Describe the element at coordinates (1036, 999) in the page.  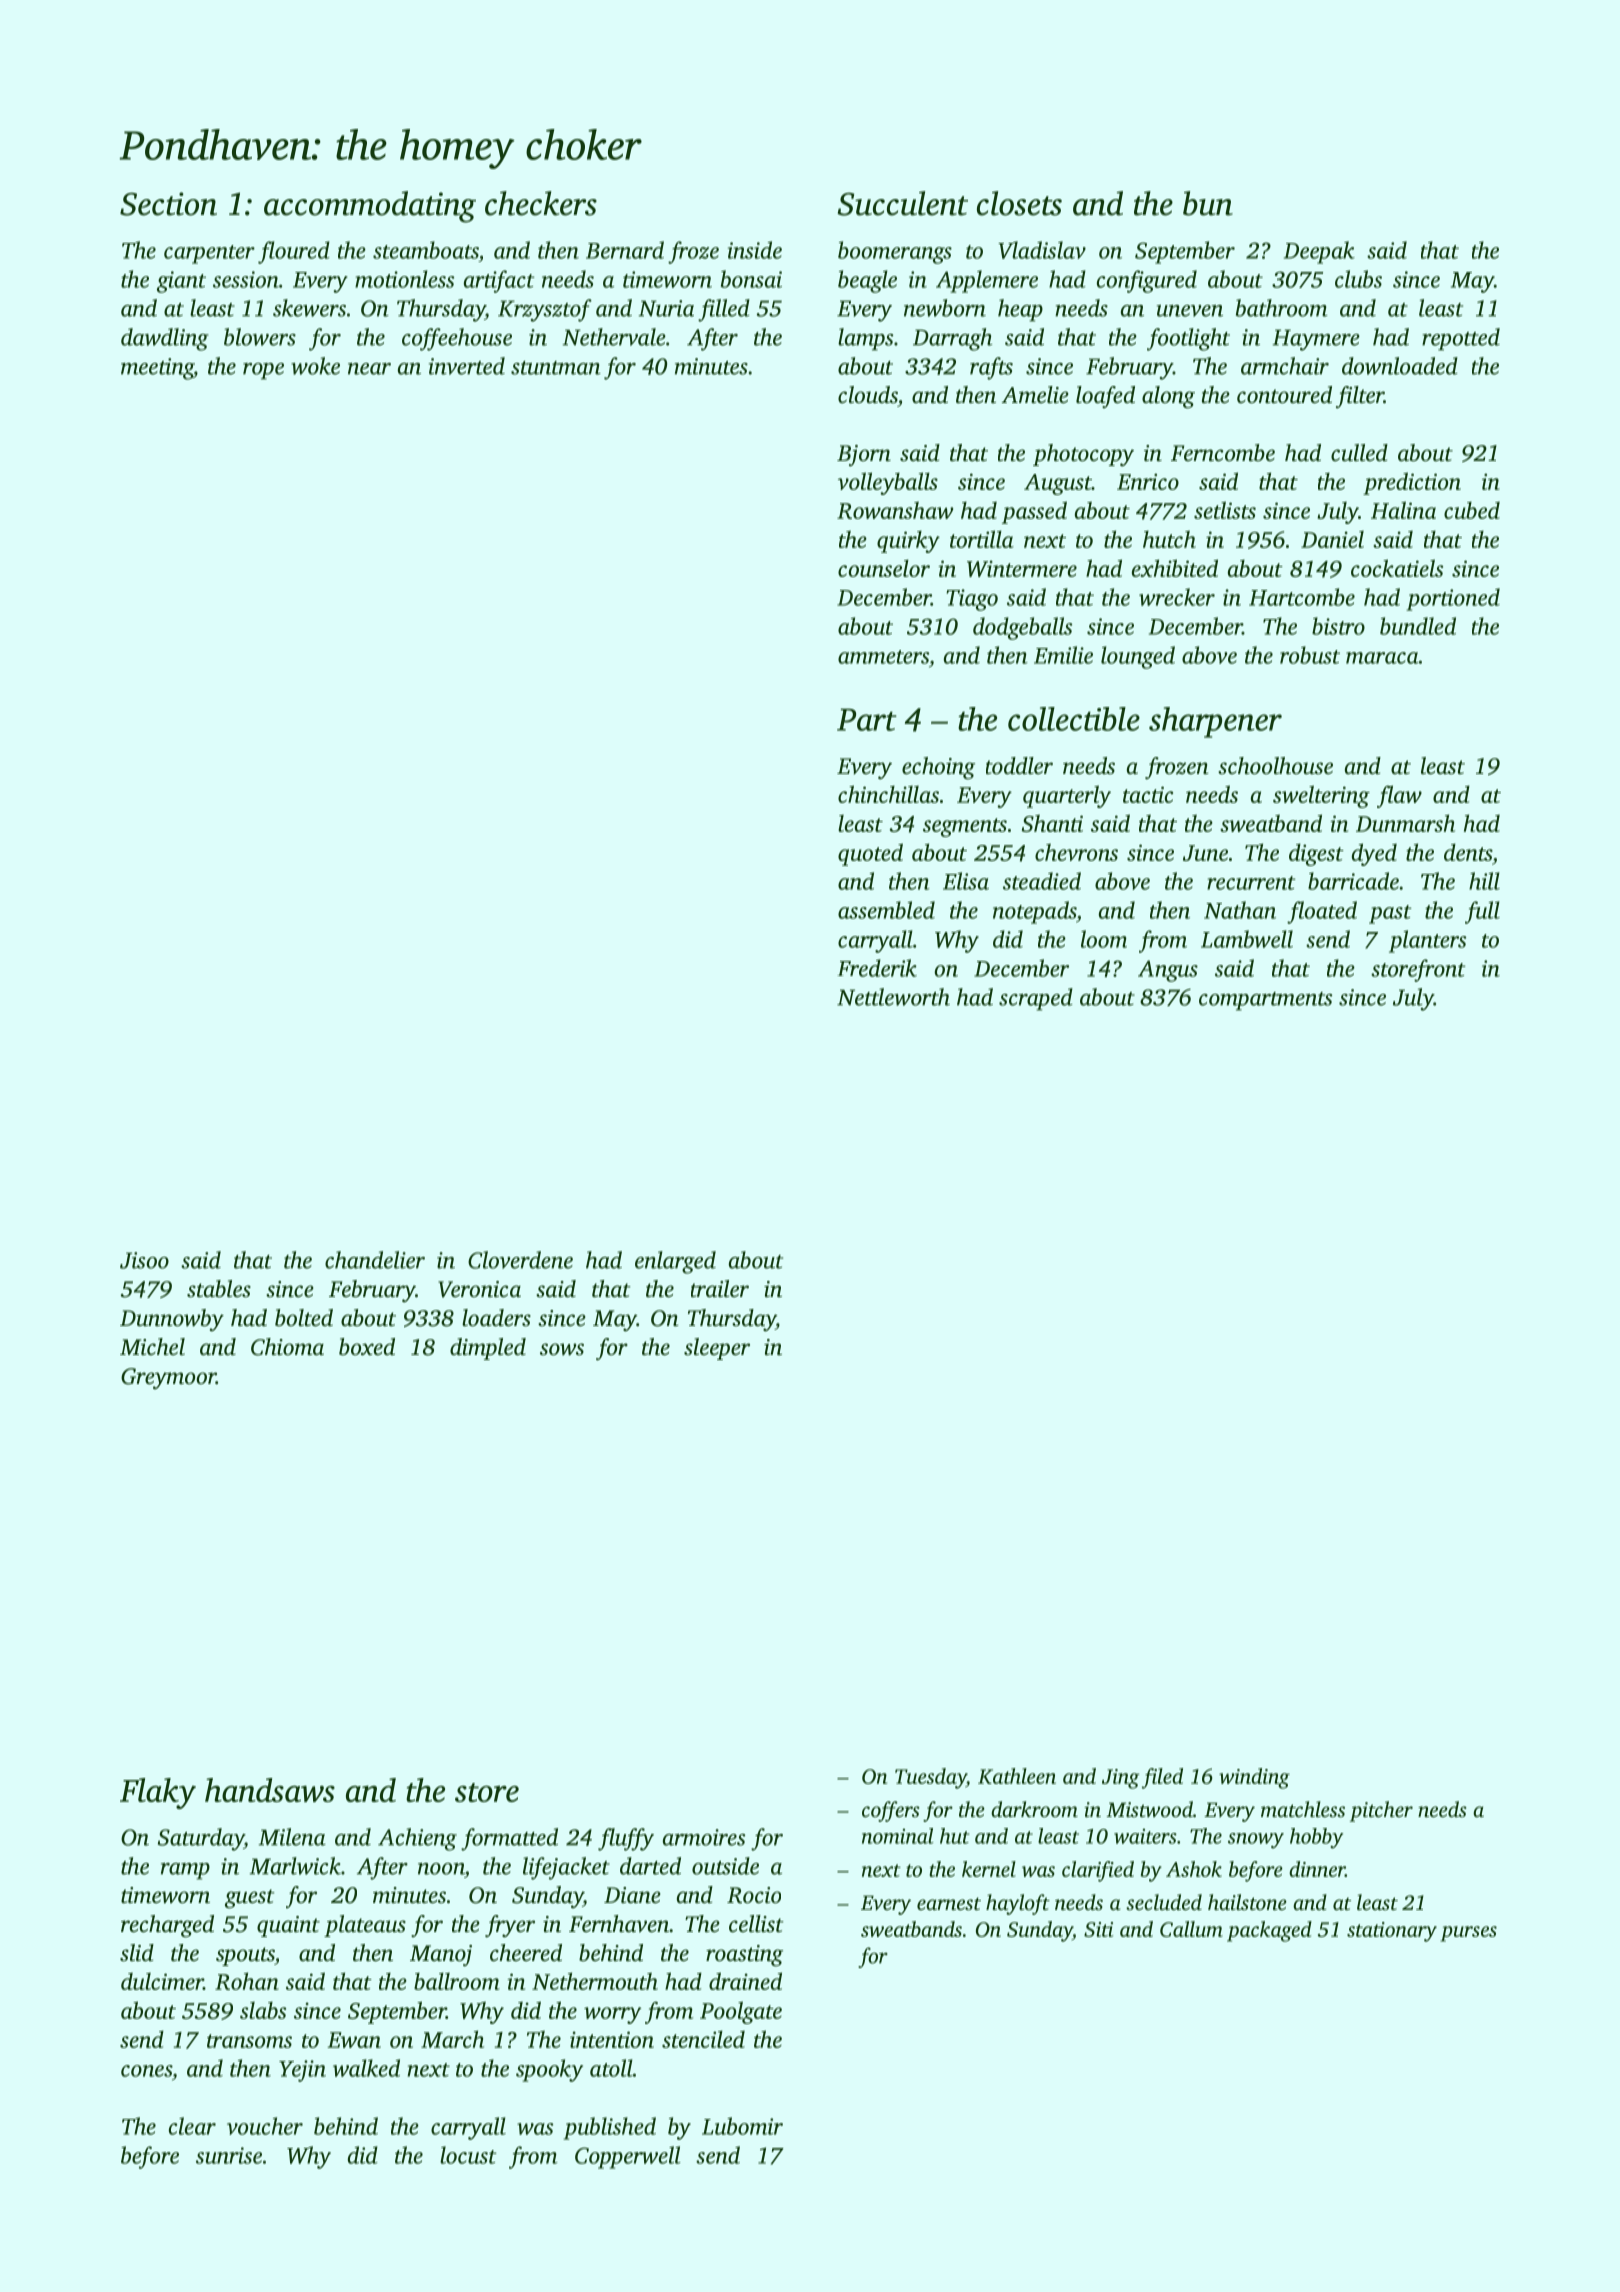
I see `scraped` at that location.
